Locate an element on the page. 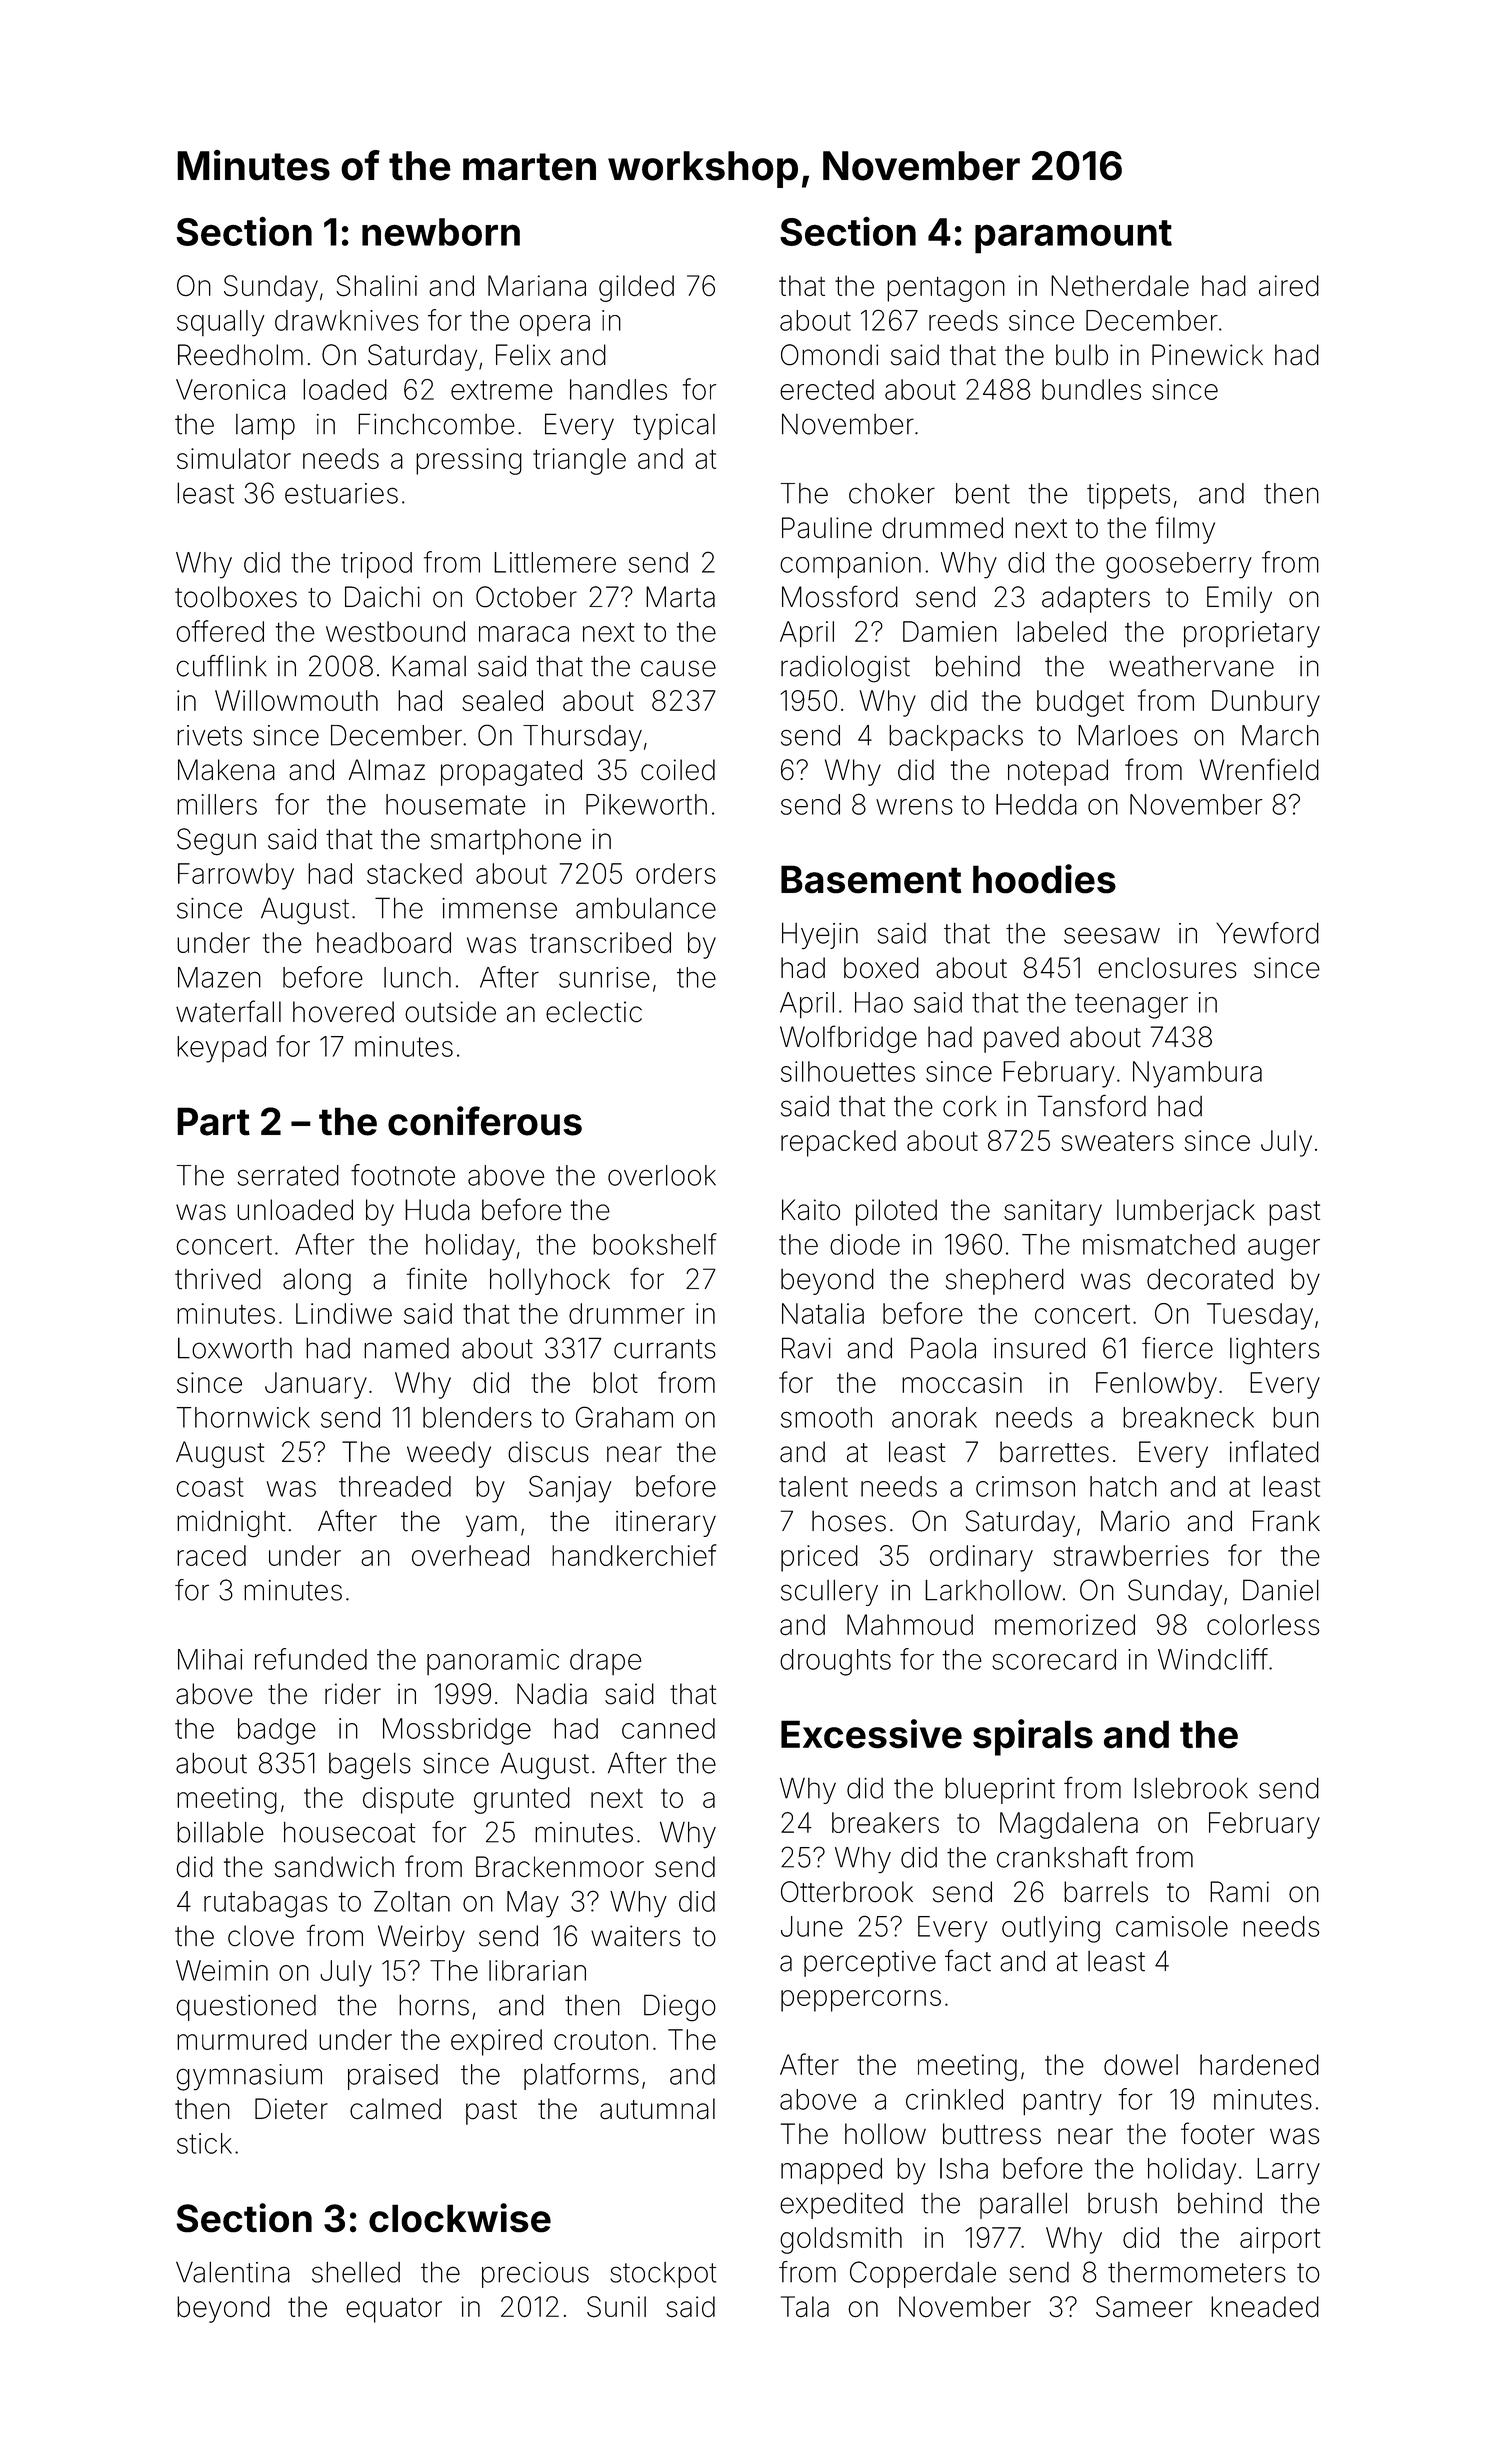 This page has height=2464, width=1496. equator is located at coordinates (394, 2310).
